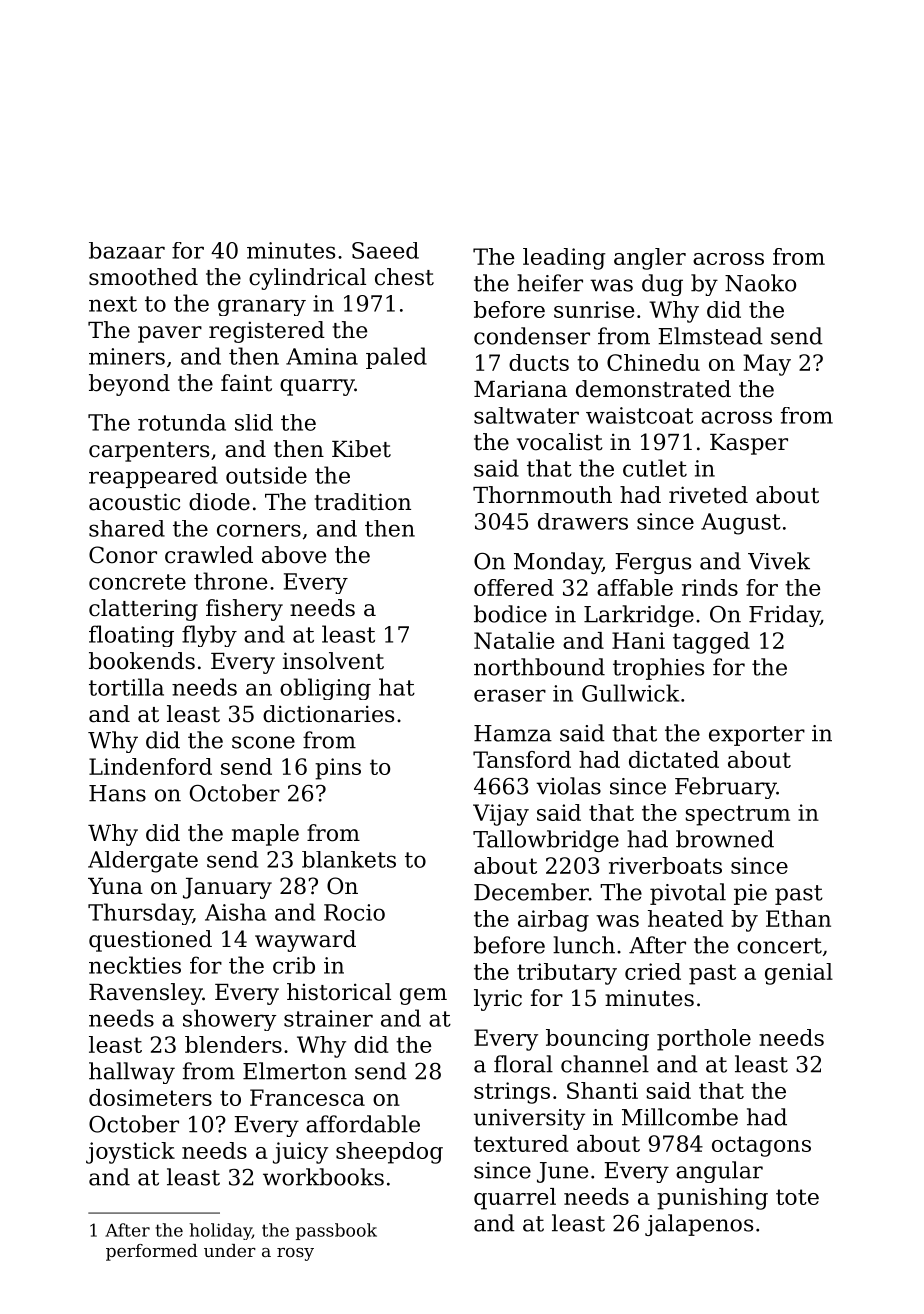 The height and width of the screenshot is (1314, 924). What do you see at coordinates (152, 1252) in the screenshot?
I see `performed` at bounding box center [152, 1252].
